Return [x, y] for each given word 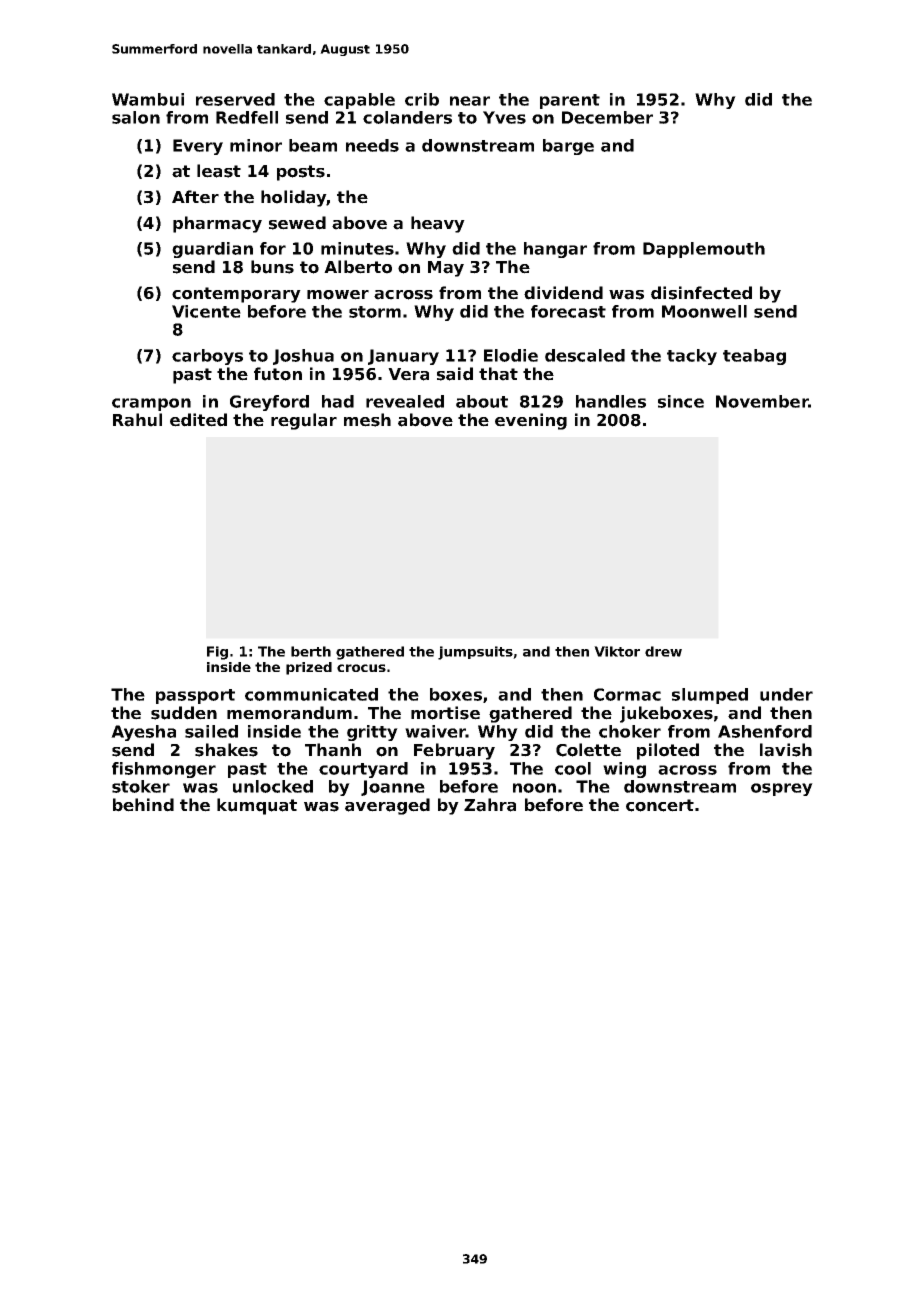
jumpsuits [475, 653]
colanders [407, 117]
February [454, 751]
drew [663, 651]
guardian [212, 250]
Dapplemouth [704, 250]
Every [198, 147]
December [607, 117]
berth [311, 651]
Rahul [137, 420]
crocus [361, 668]
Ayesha [143, 733]
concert [660, 805]
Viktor [617, 651]
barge [568, 147]
